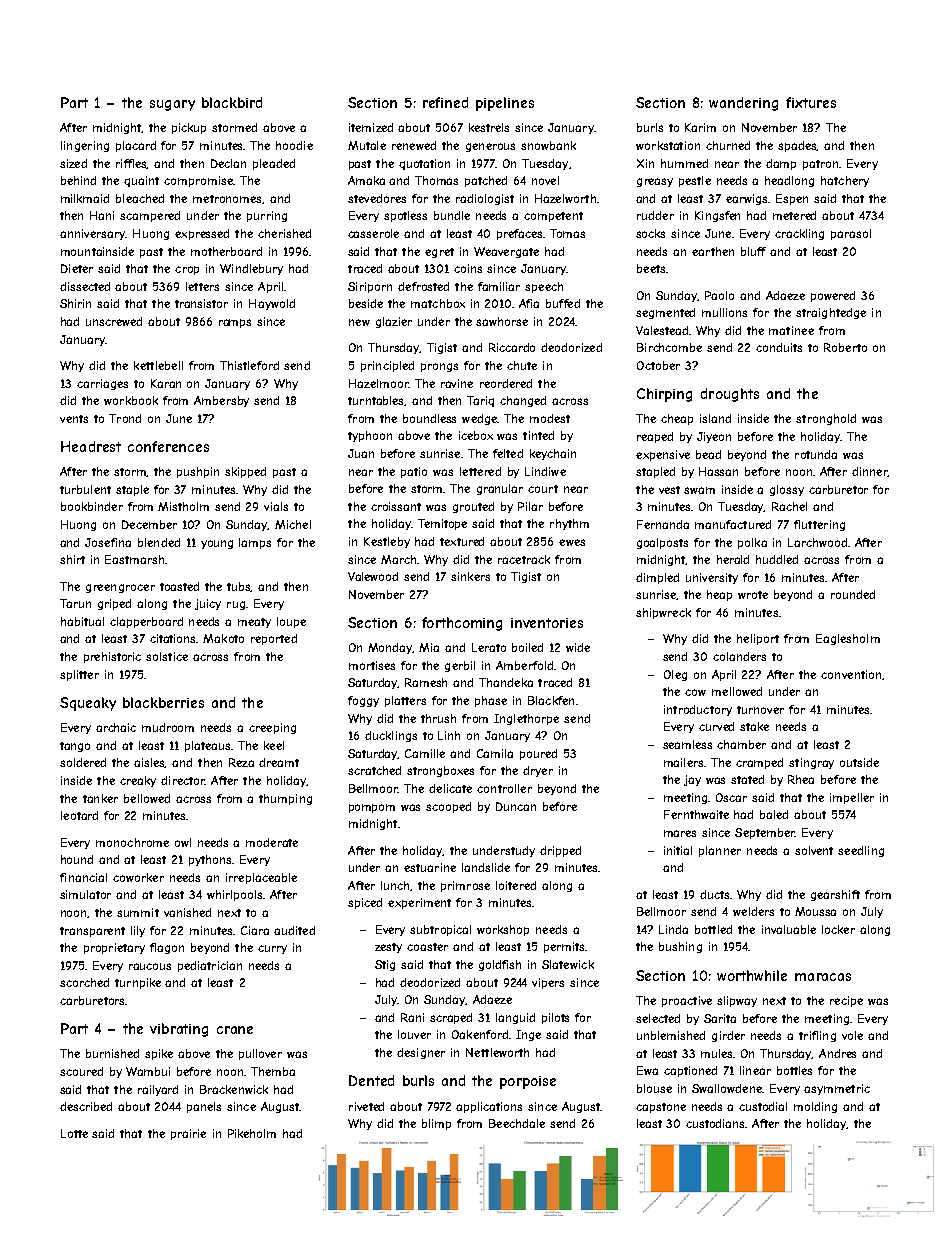  Describe the element at coordinates (276, 506) in the screenshot. I see `vials` at that location.
